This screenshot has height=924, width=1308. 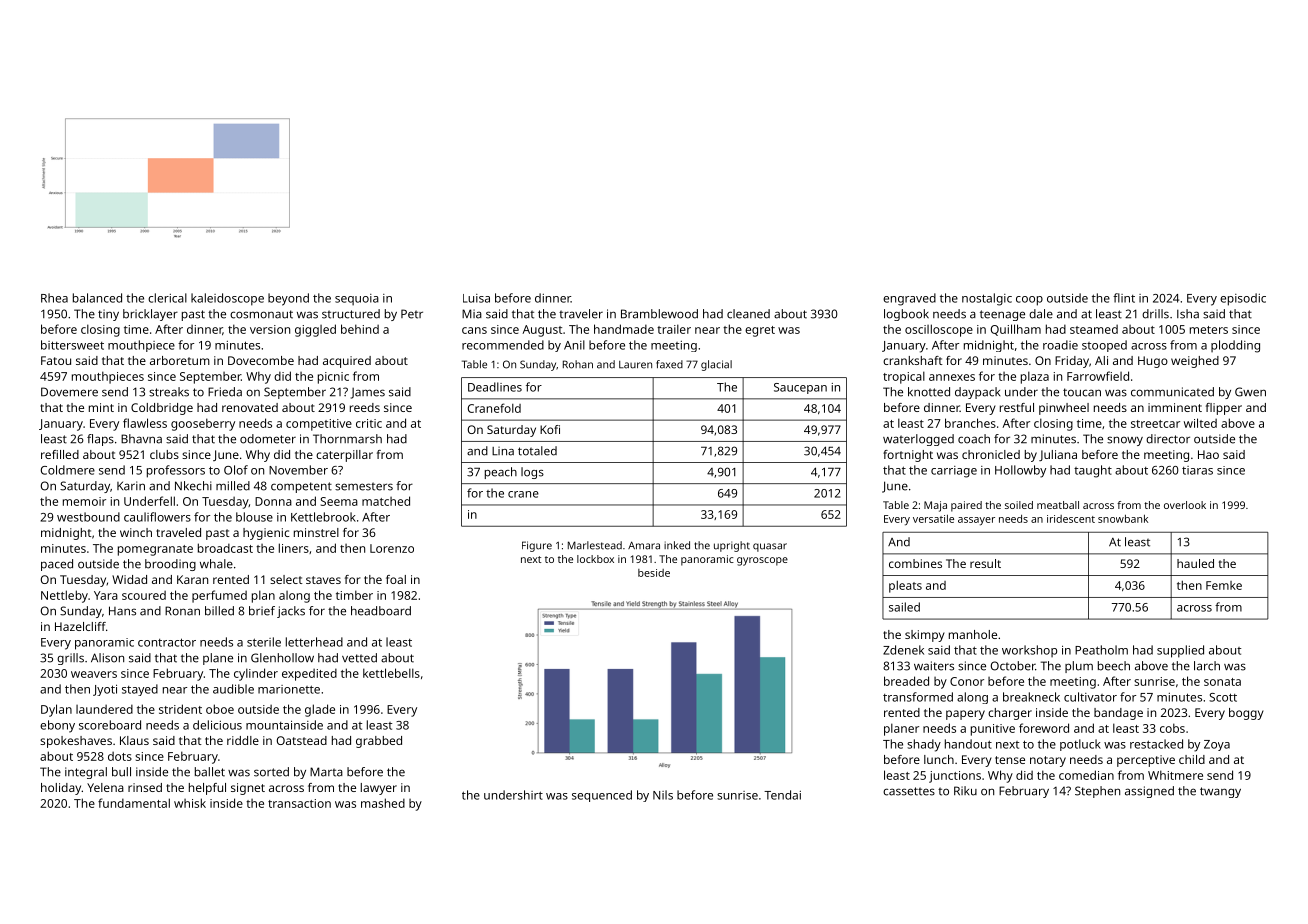 What do you see at coordinates (381, 611) in the screenshot?
I see `headboard` at bounding box center [381, 611].
